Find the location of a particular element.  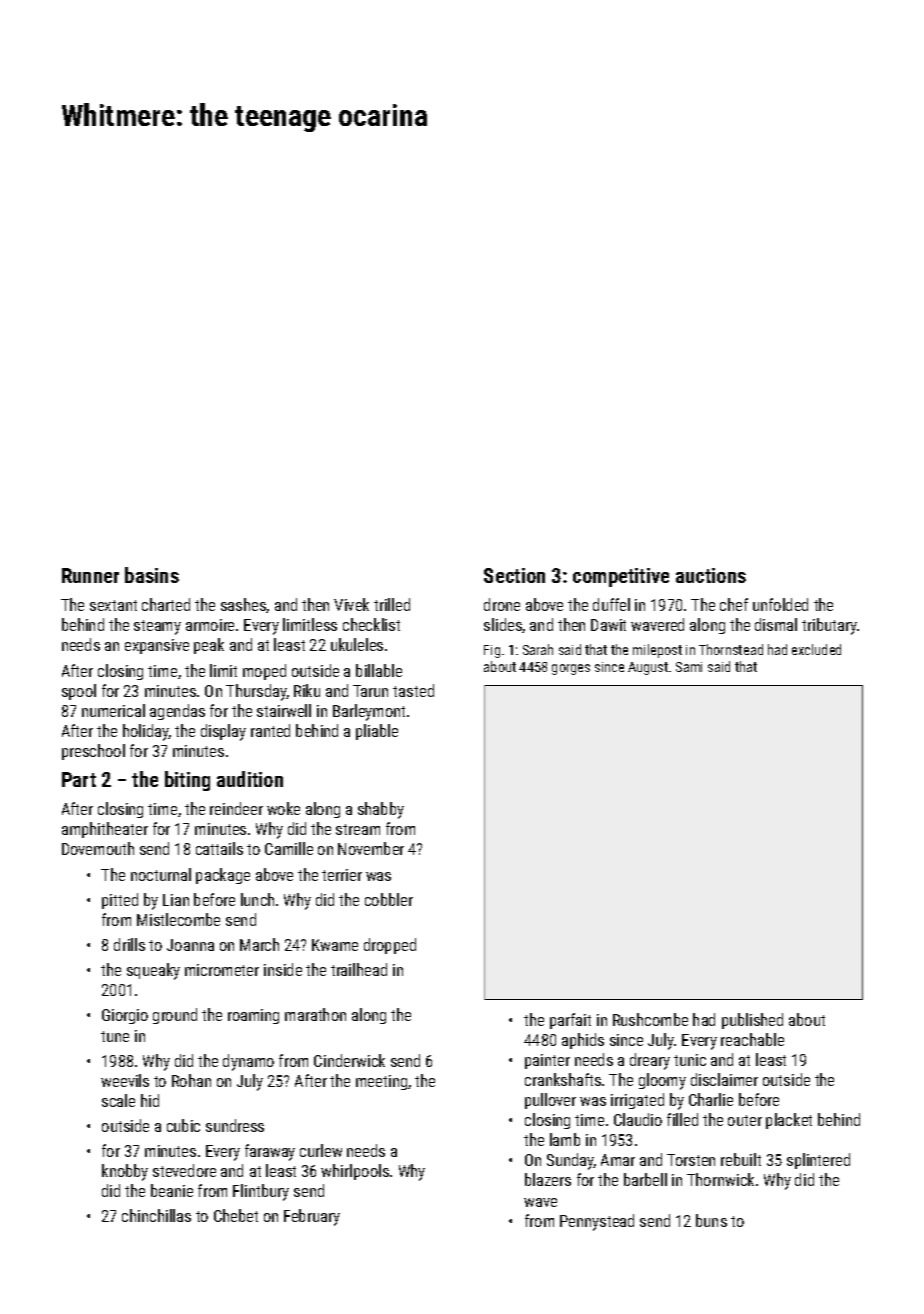

drone is located at coordinates (502, 604).
